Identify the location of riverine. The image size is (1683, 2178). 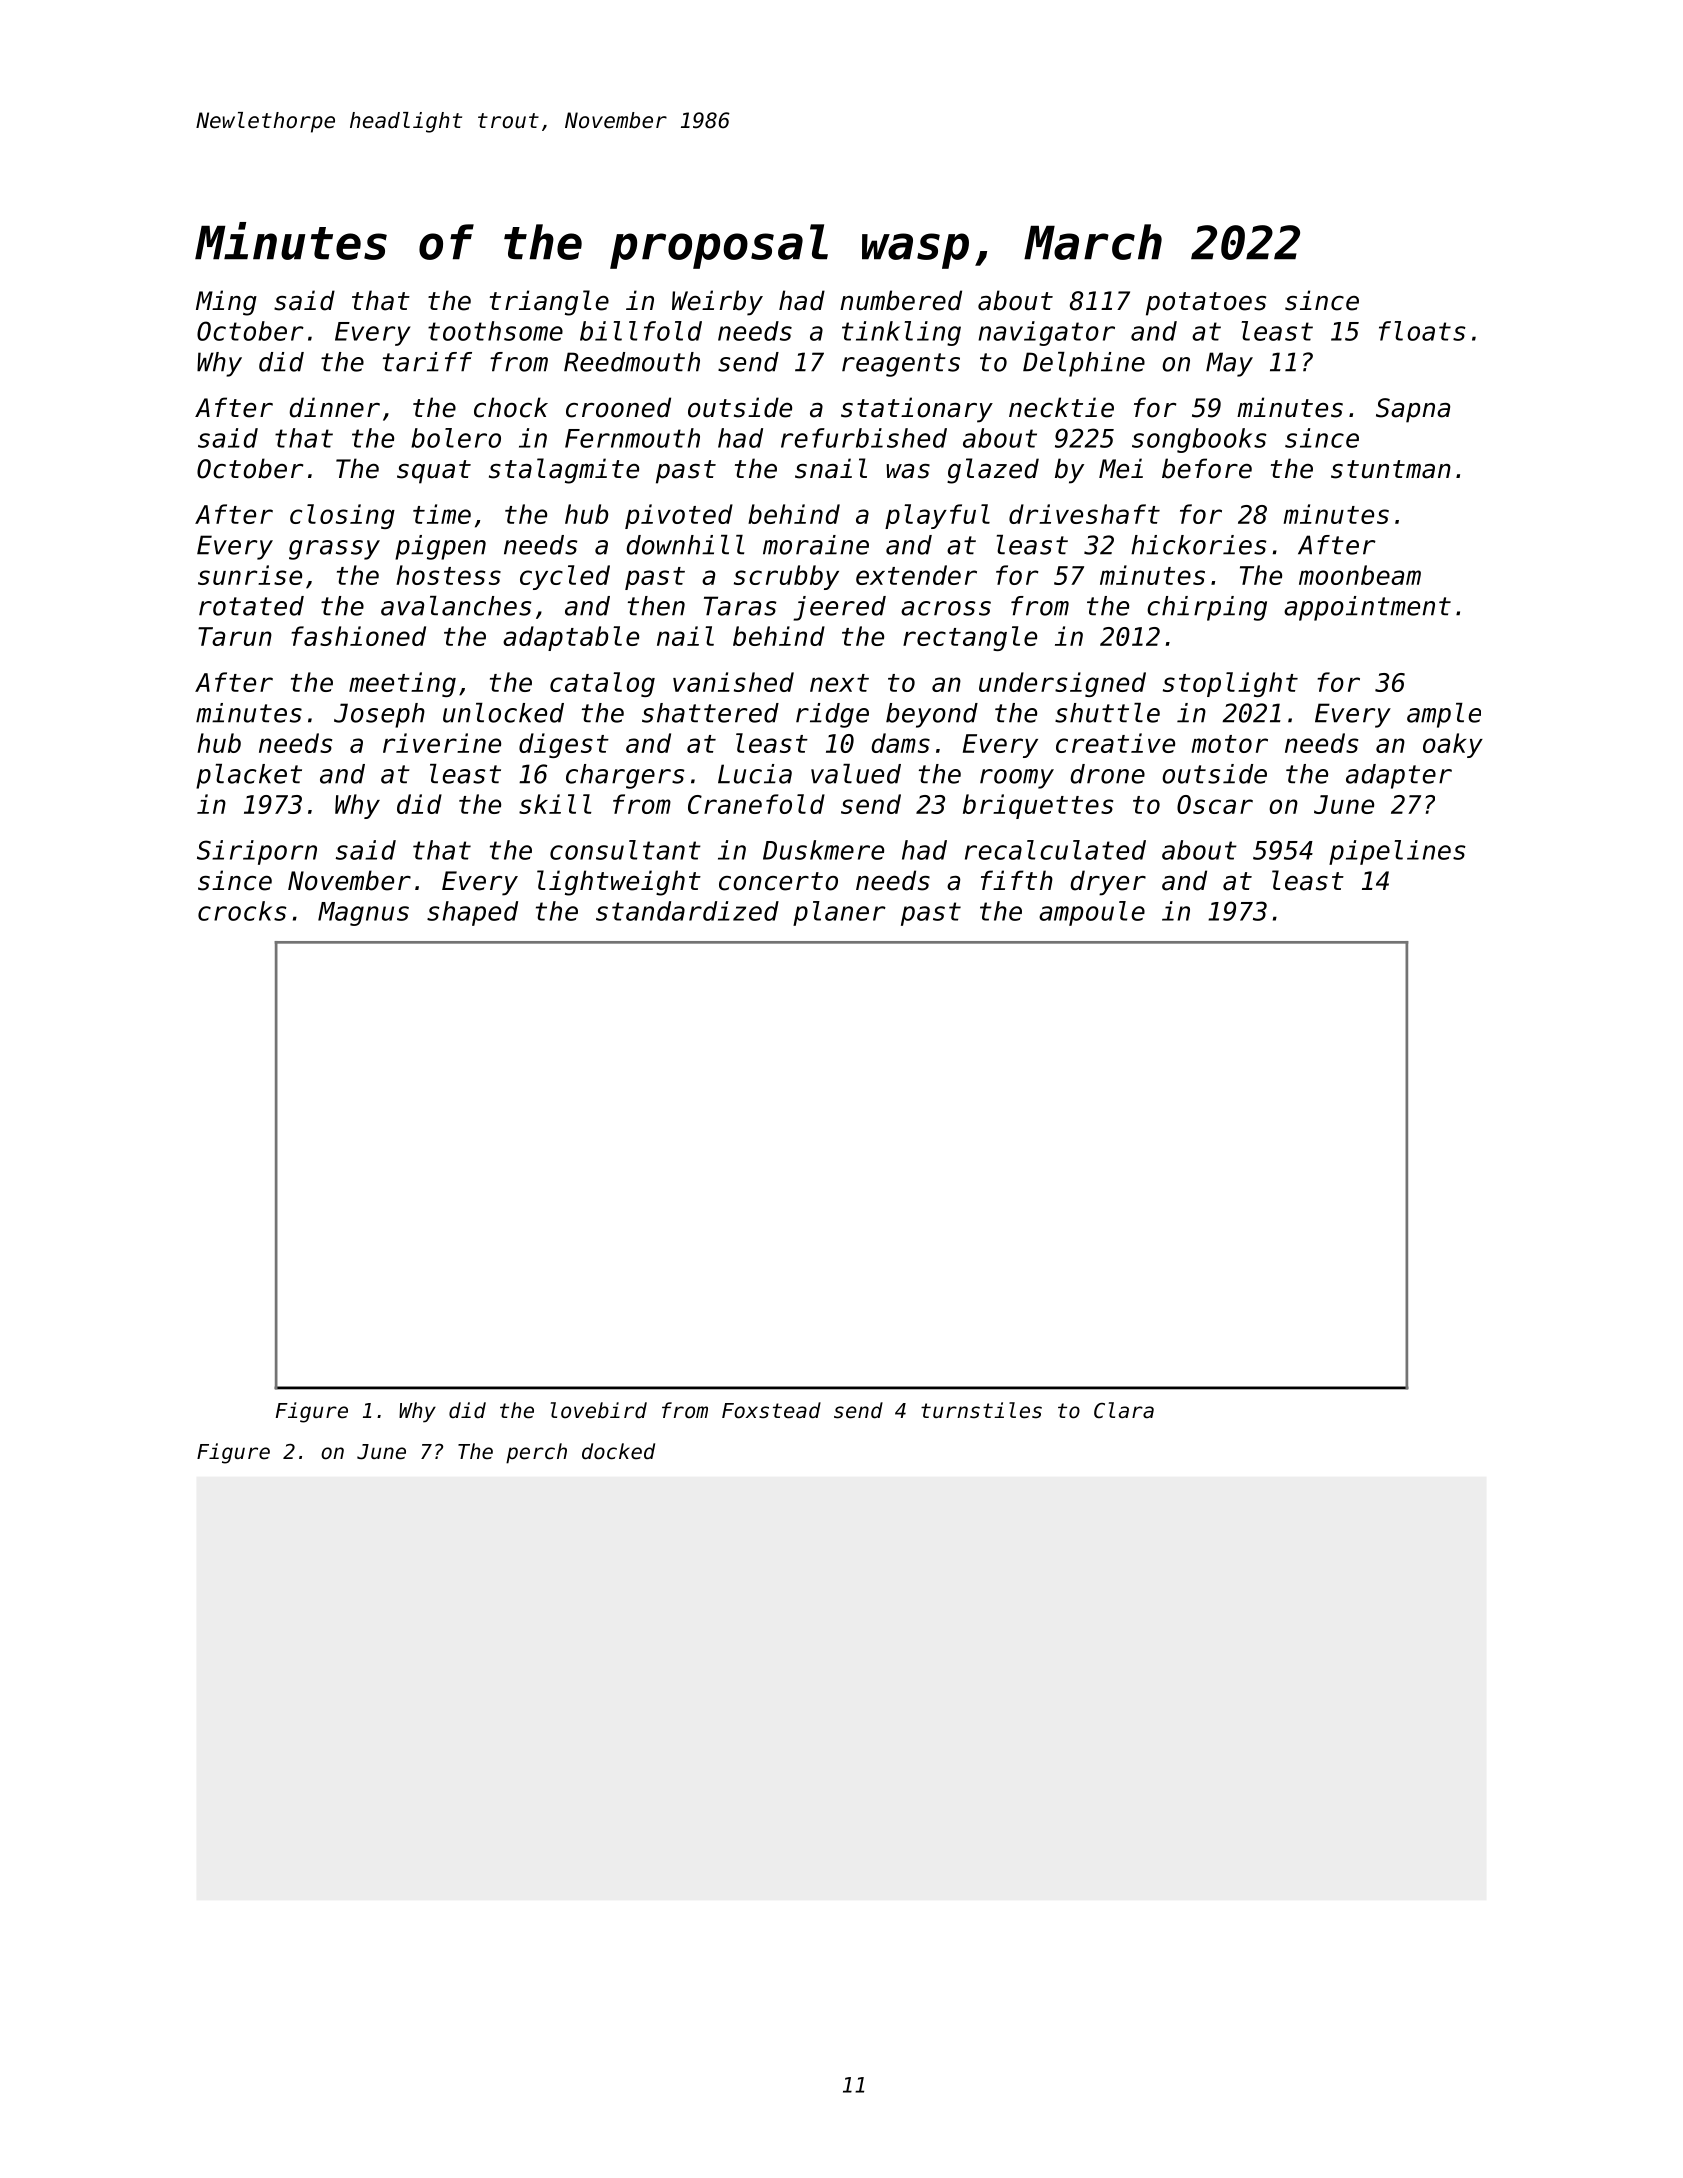
(442, 743).
